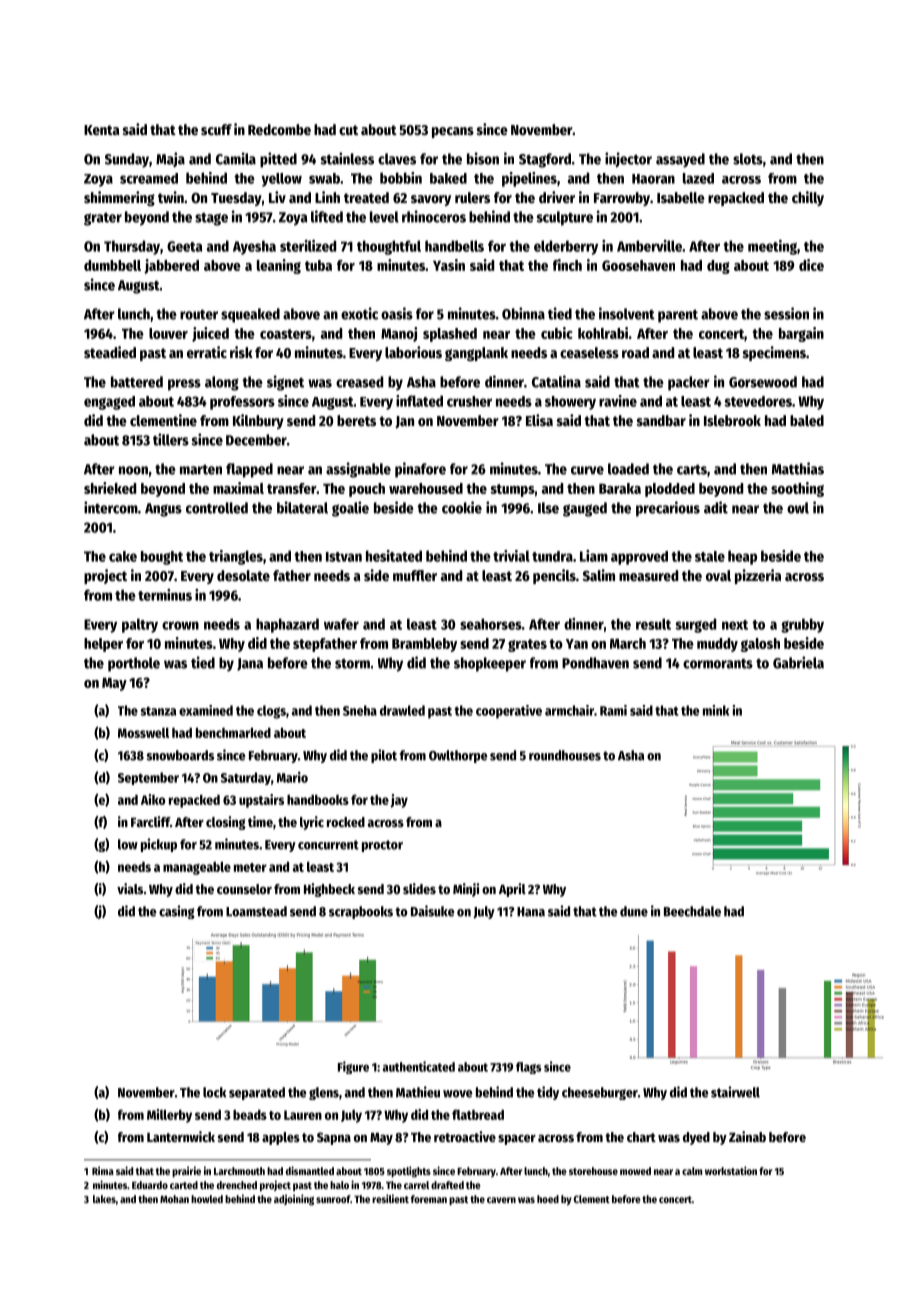 The width and height of the page is (908, 1316). I want to click on pecans, so click(453, 132).
